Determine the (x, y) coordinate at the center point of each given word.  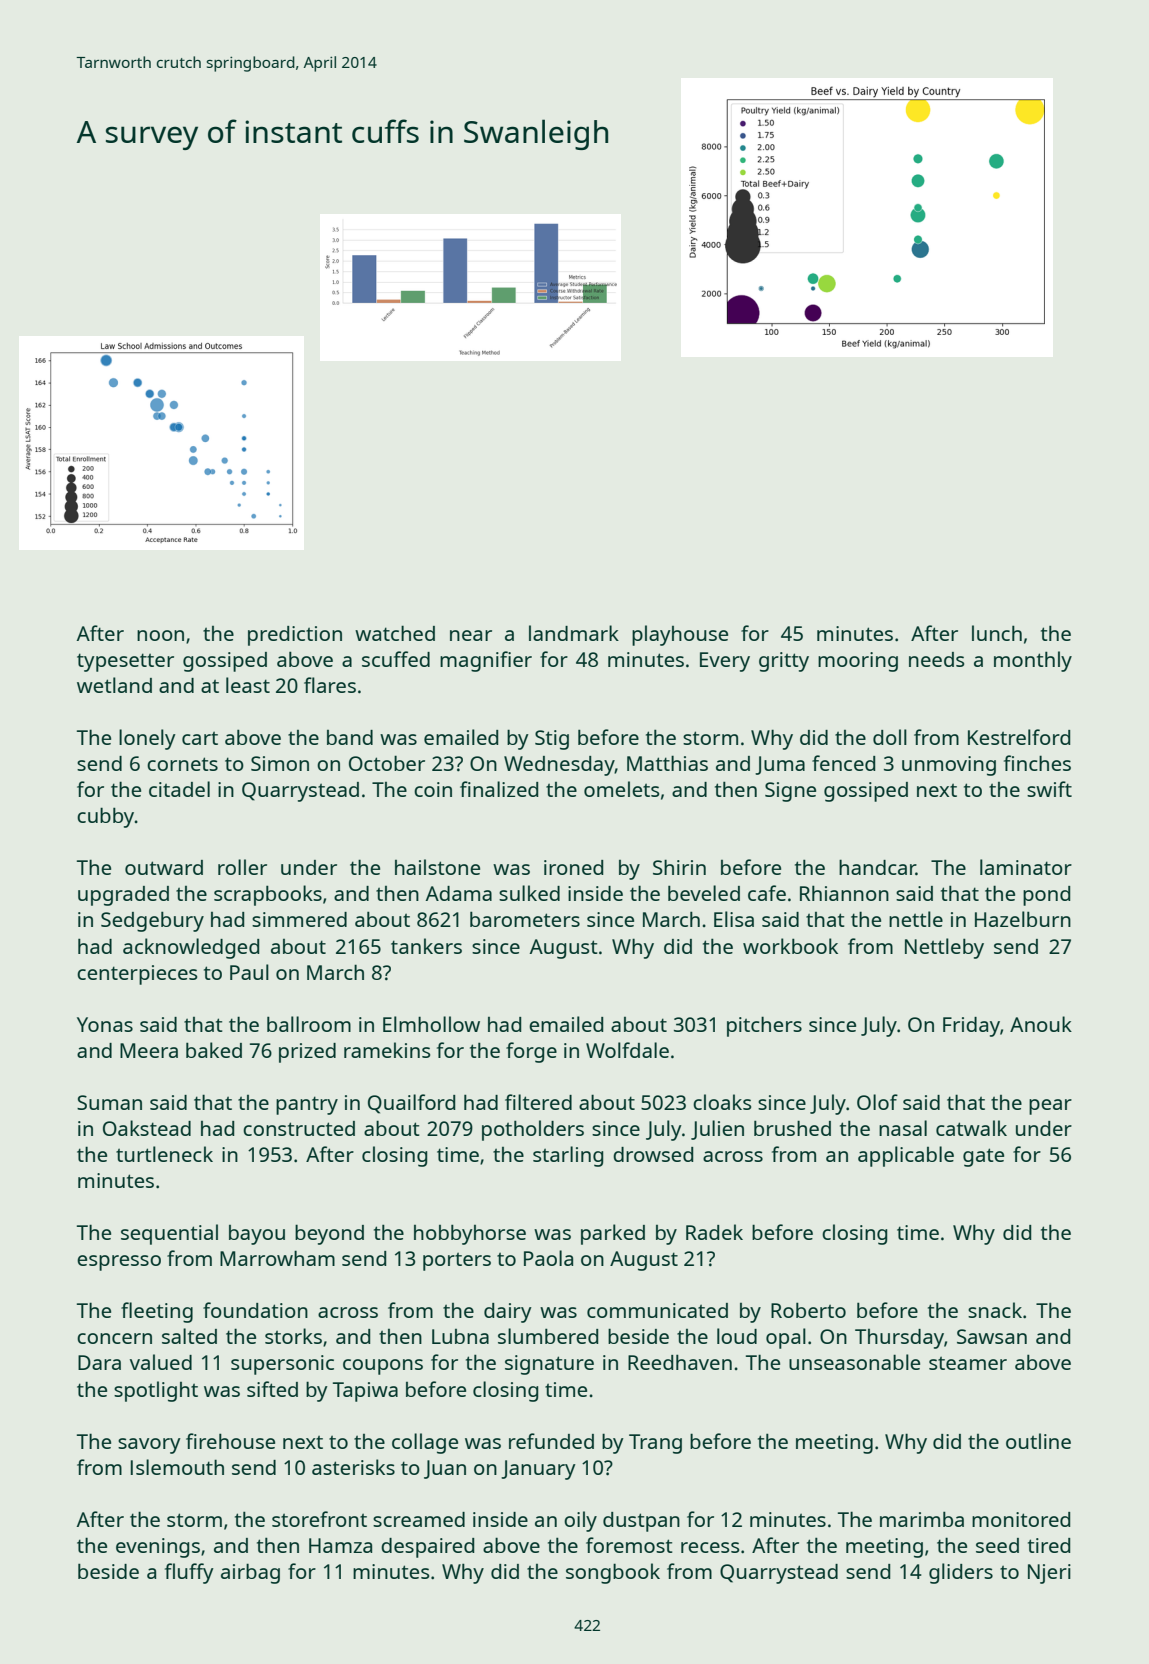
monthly (1033, 661)
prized (307, 1053)
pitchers (764, 1026)
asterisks (353, 1467)
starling (568, 1156)
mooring (858, 662)
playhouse (680, 635)
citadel (179, 789)
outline (1038, 1441)
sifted (272, 1389)
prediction (295, 636)
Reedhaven (680, 1362)
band (350, 737)
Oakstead (147, 1128)
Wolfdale (627, 1050)
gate (983, 1157)
